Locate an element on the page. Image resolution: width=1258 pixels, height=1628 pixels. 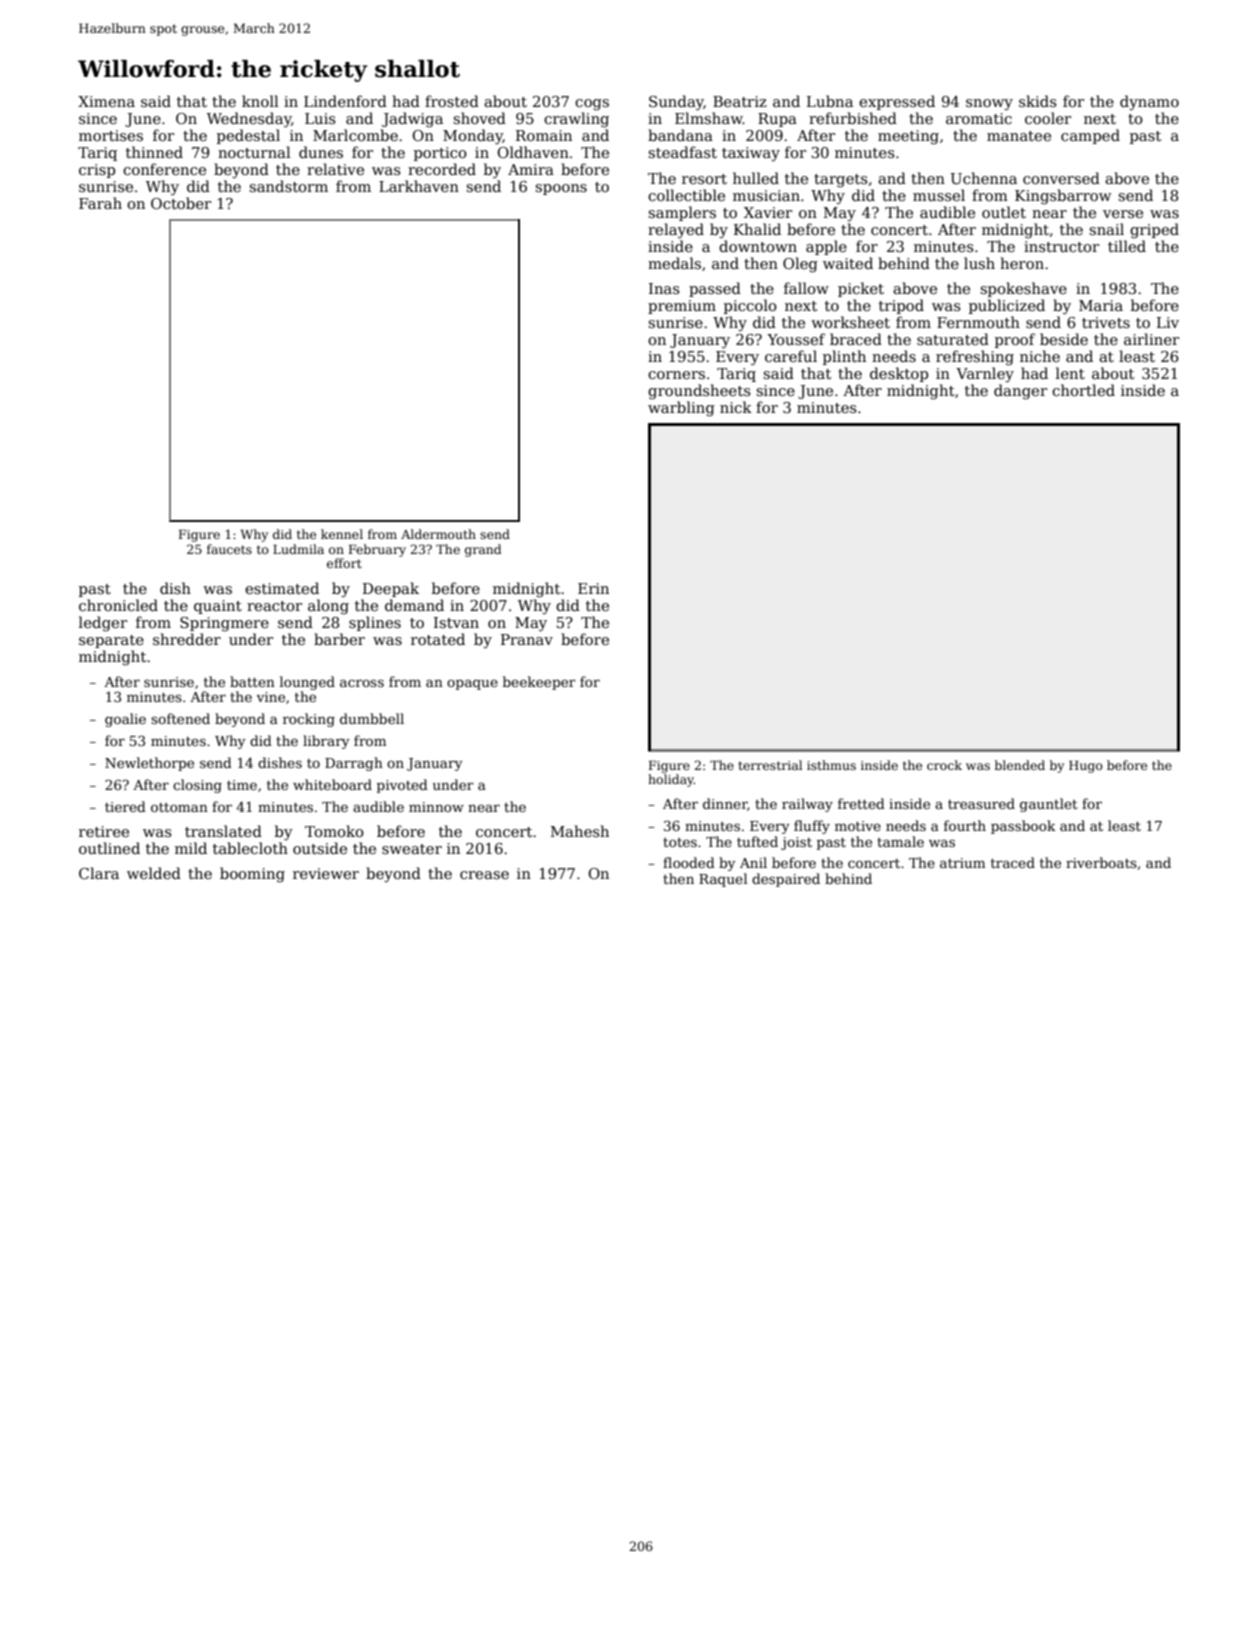
Pranav is located at coordinates (527, 639).
